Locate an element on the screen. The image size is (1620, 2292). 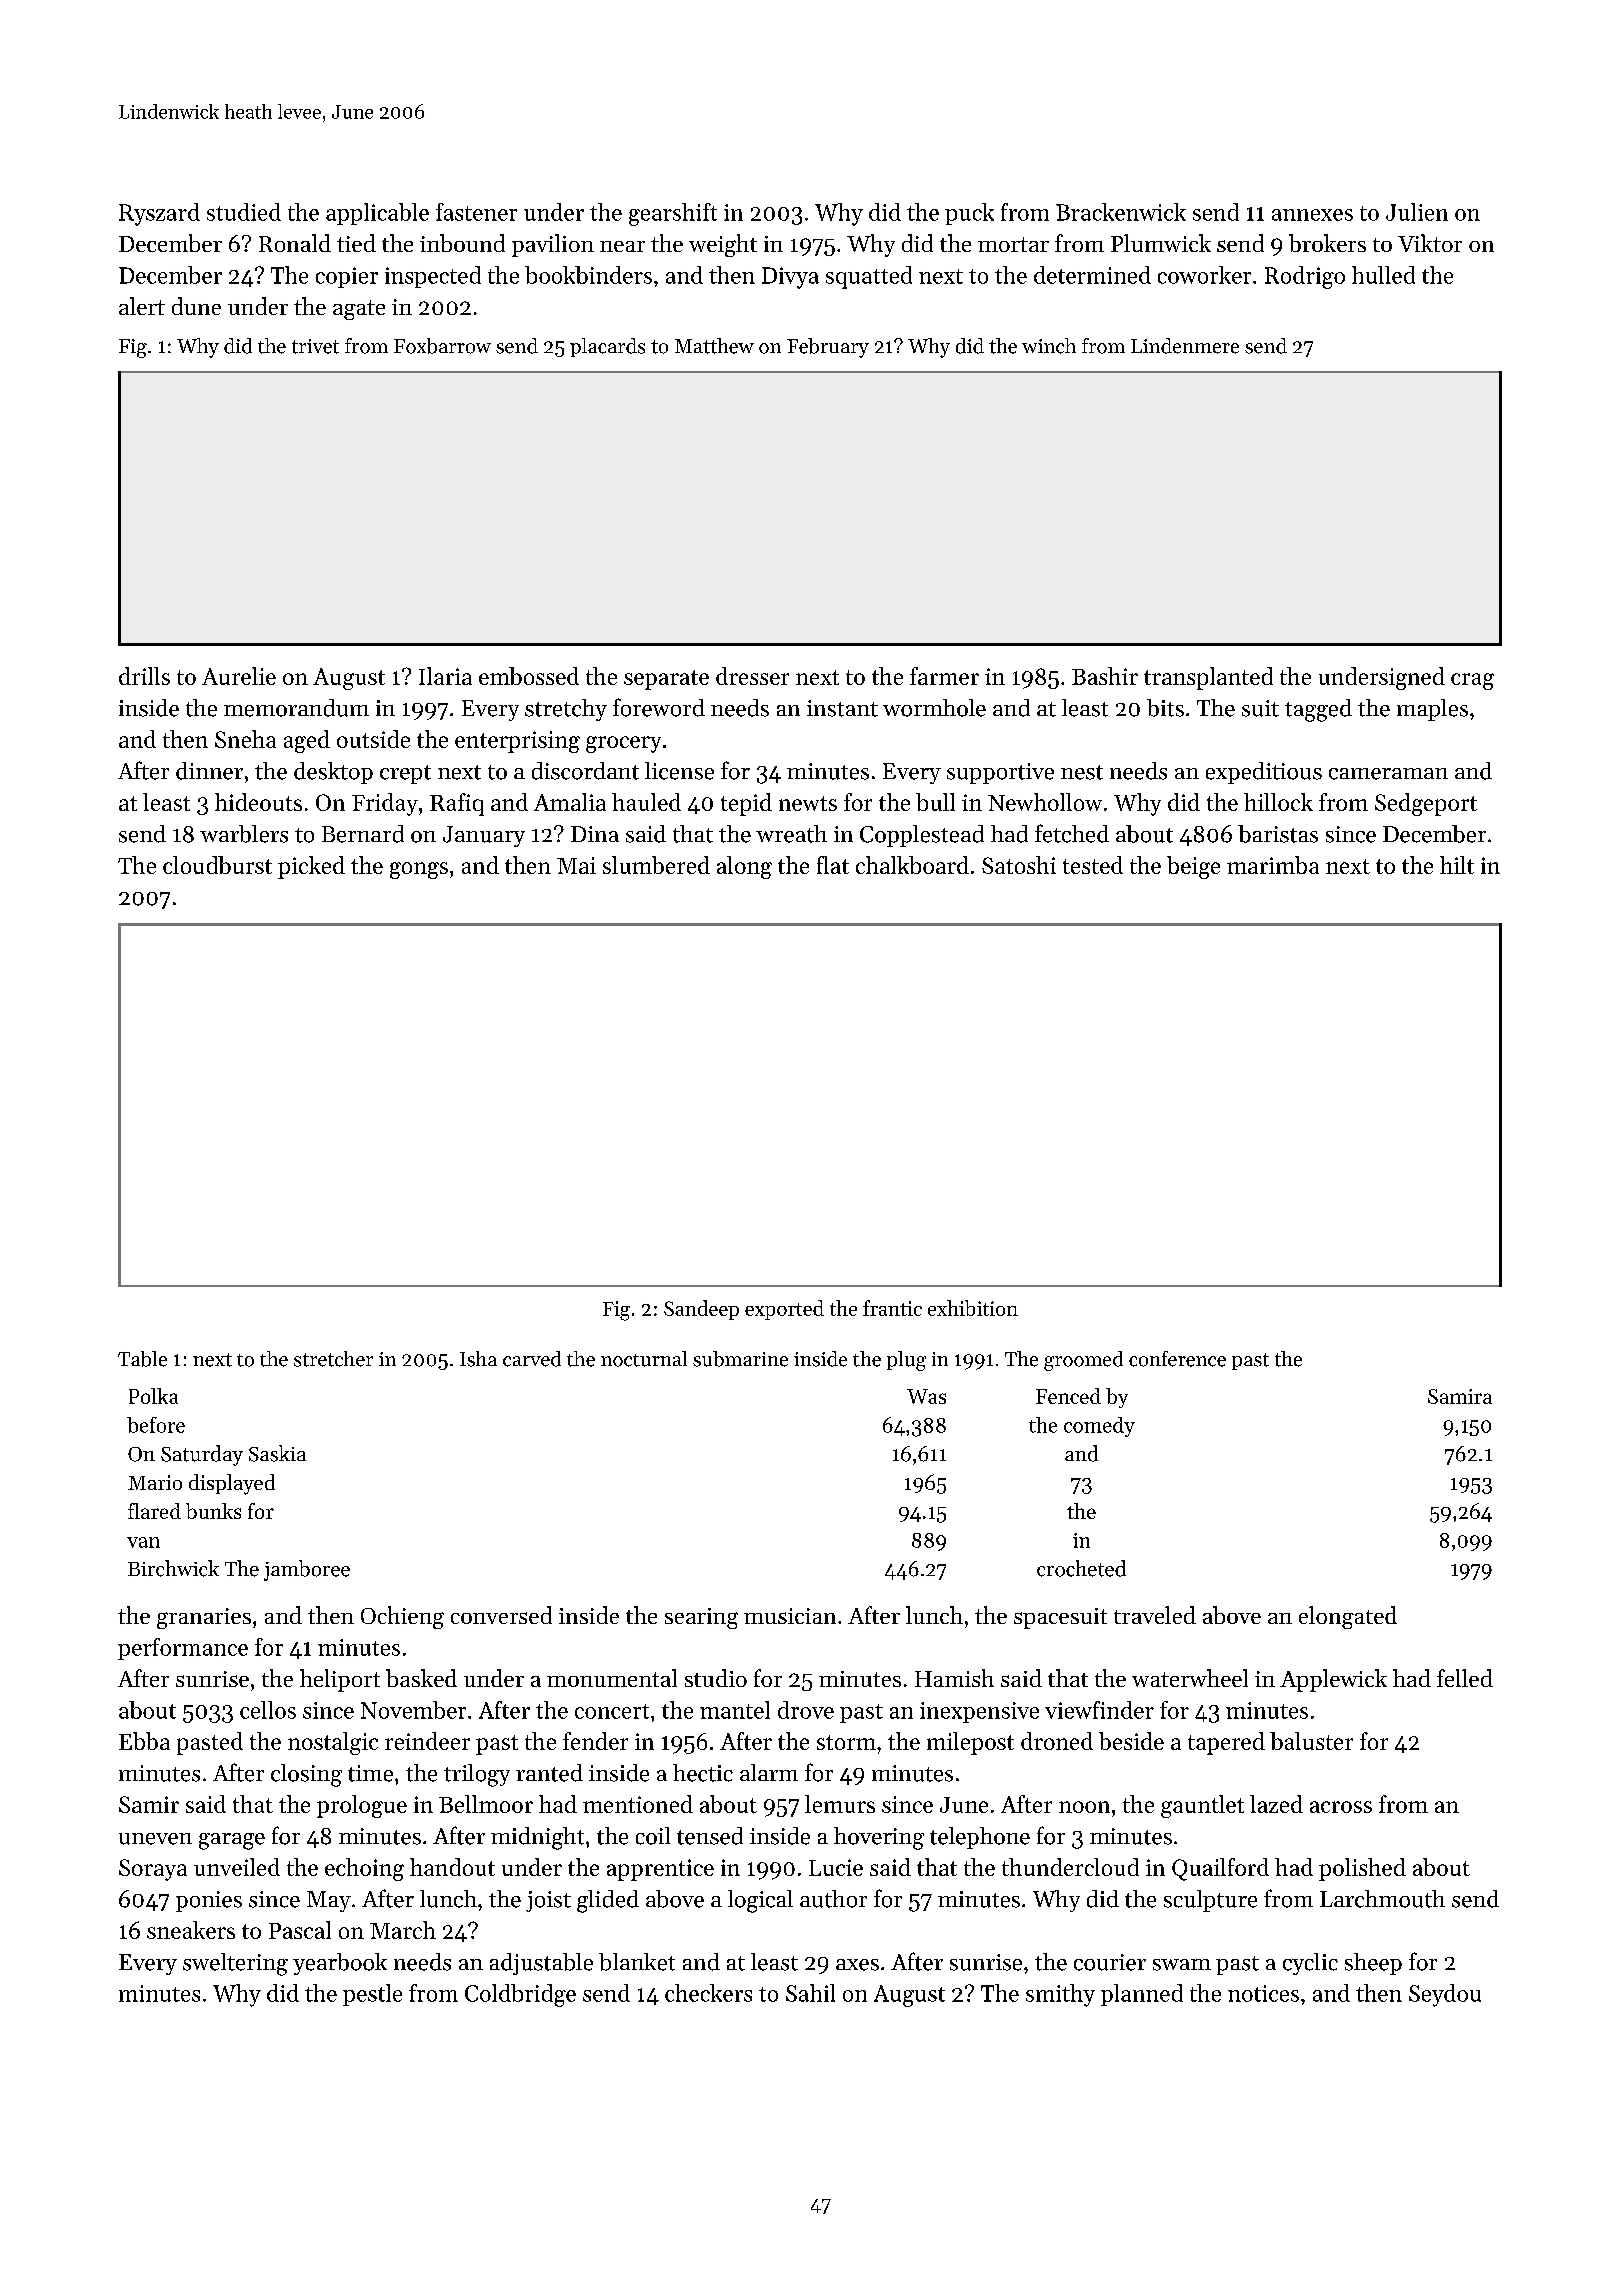
Plumwick is located at coordinates (1161, 243).
